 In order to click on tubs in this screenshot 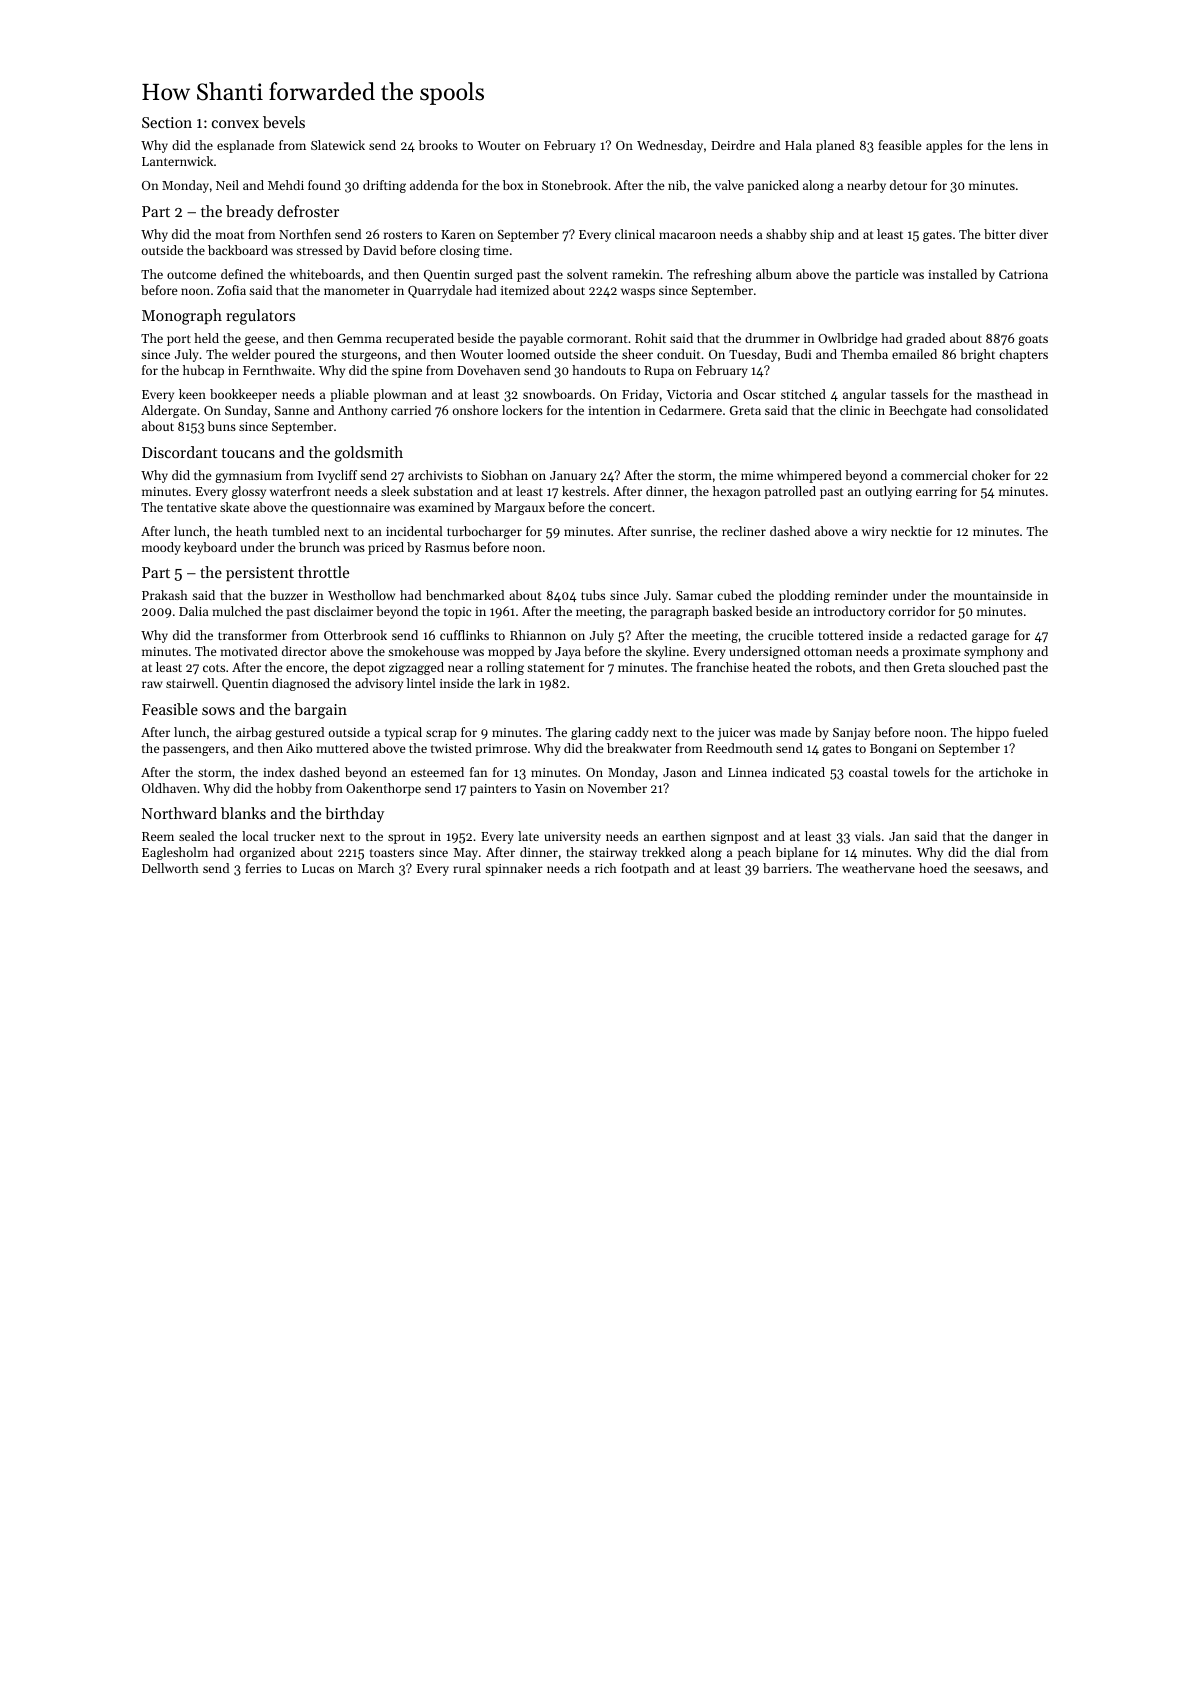, I will do `click(593, 595)`.
